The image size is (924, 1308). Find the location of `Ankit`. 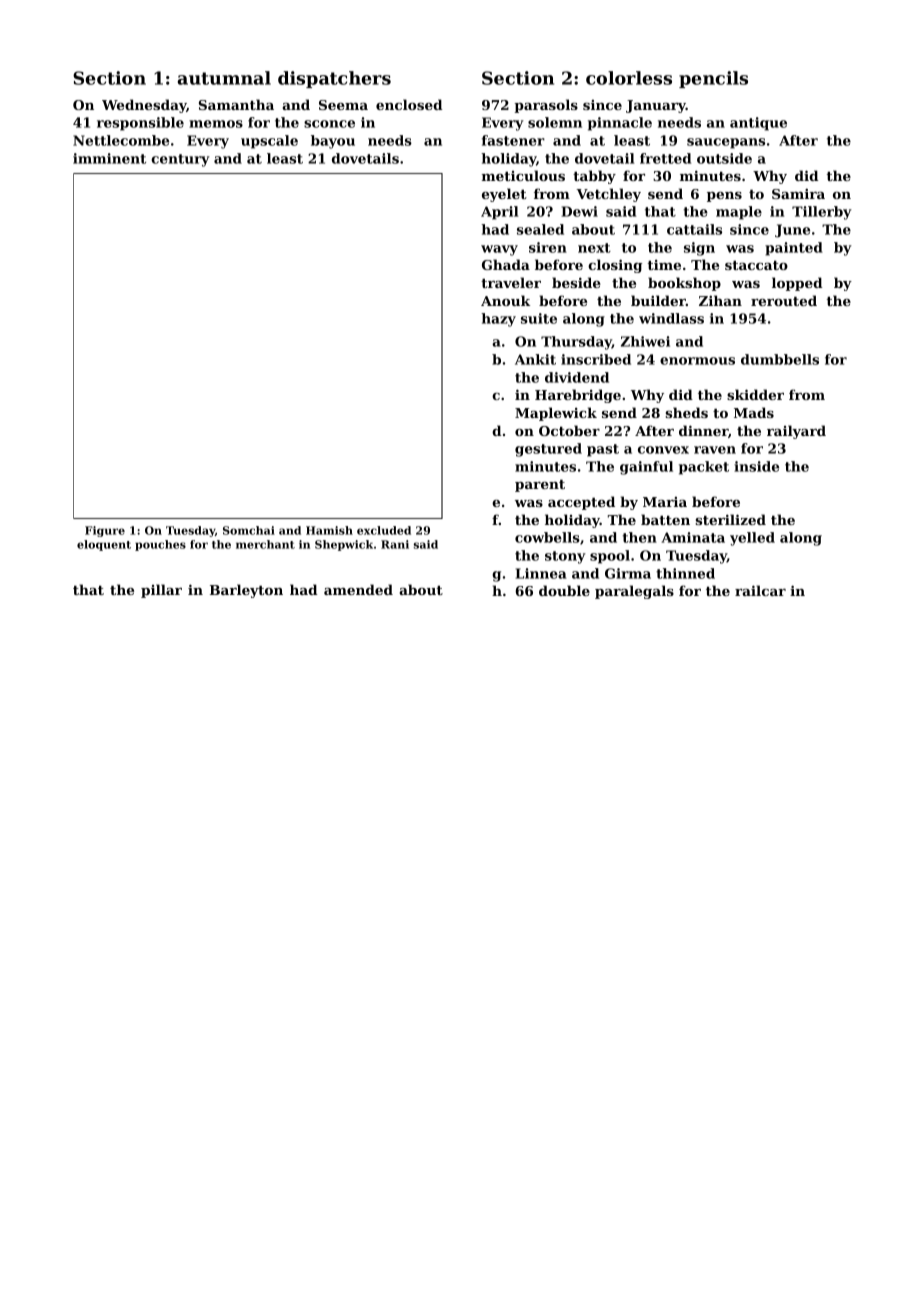

Ankit is located at coordinates (535, 359).
